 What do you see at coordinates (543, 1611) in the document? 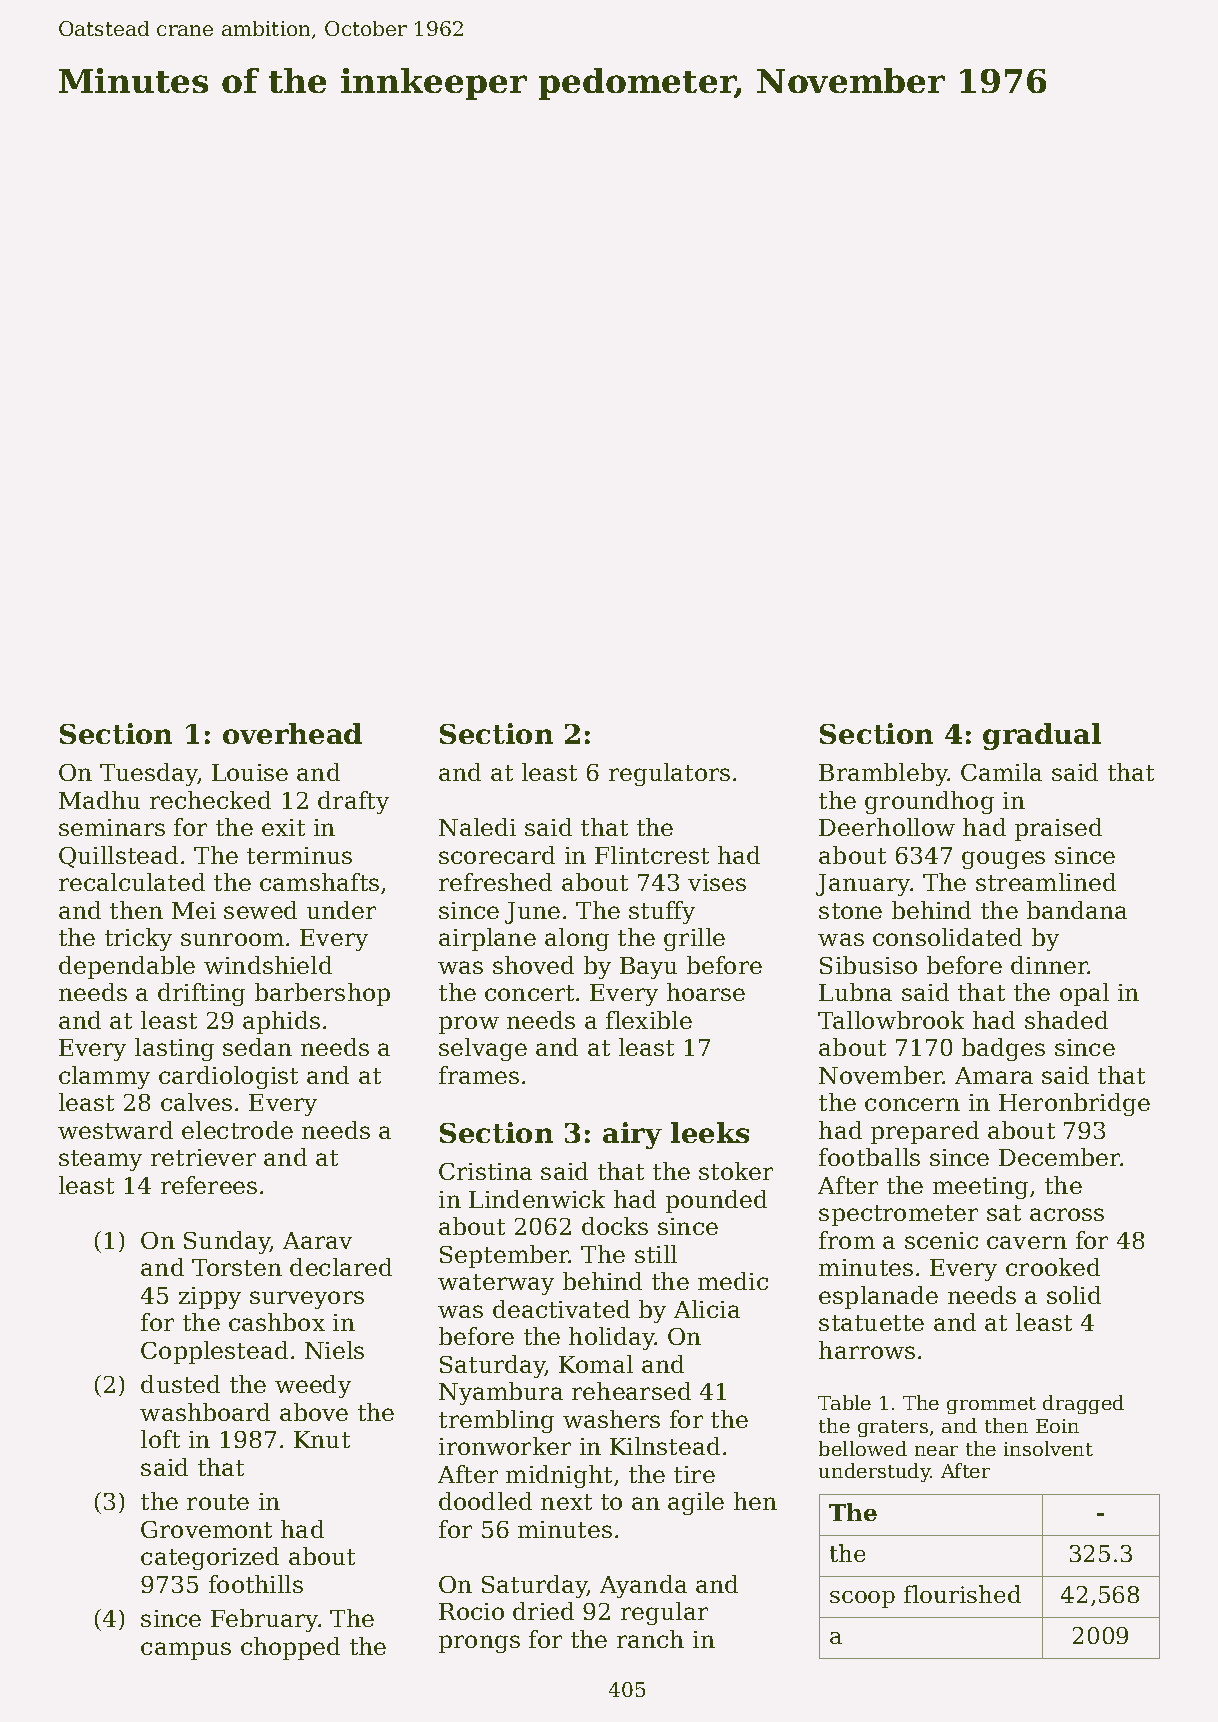
I see `dried` at bounding box center [543, 1611].
